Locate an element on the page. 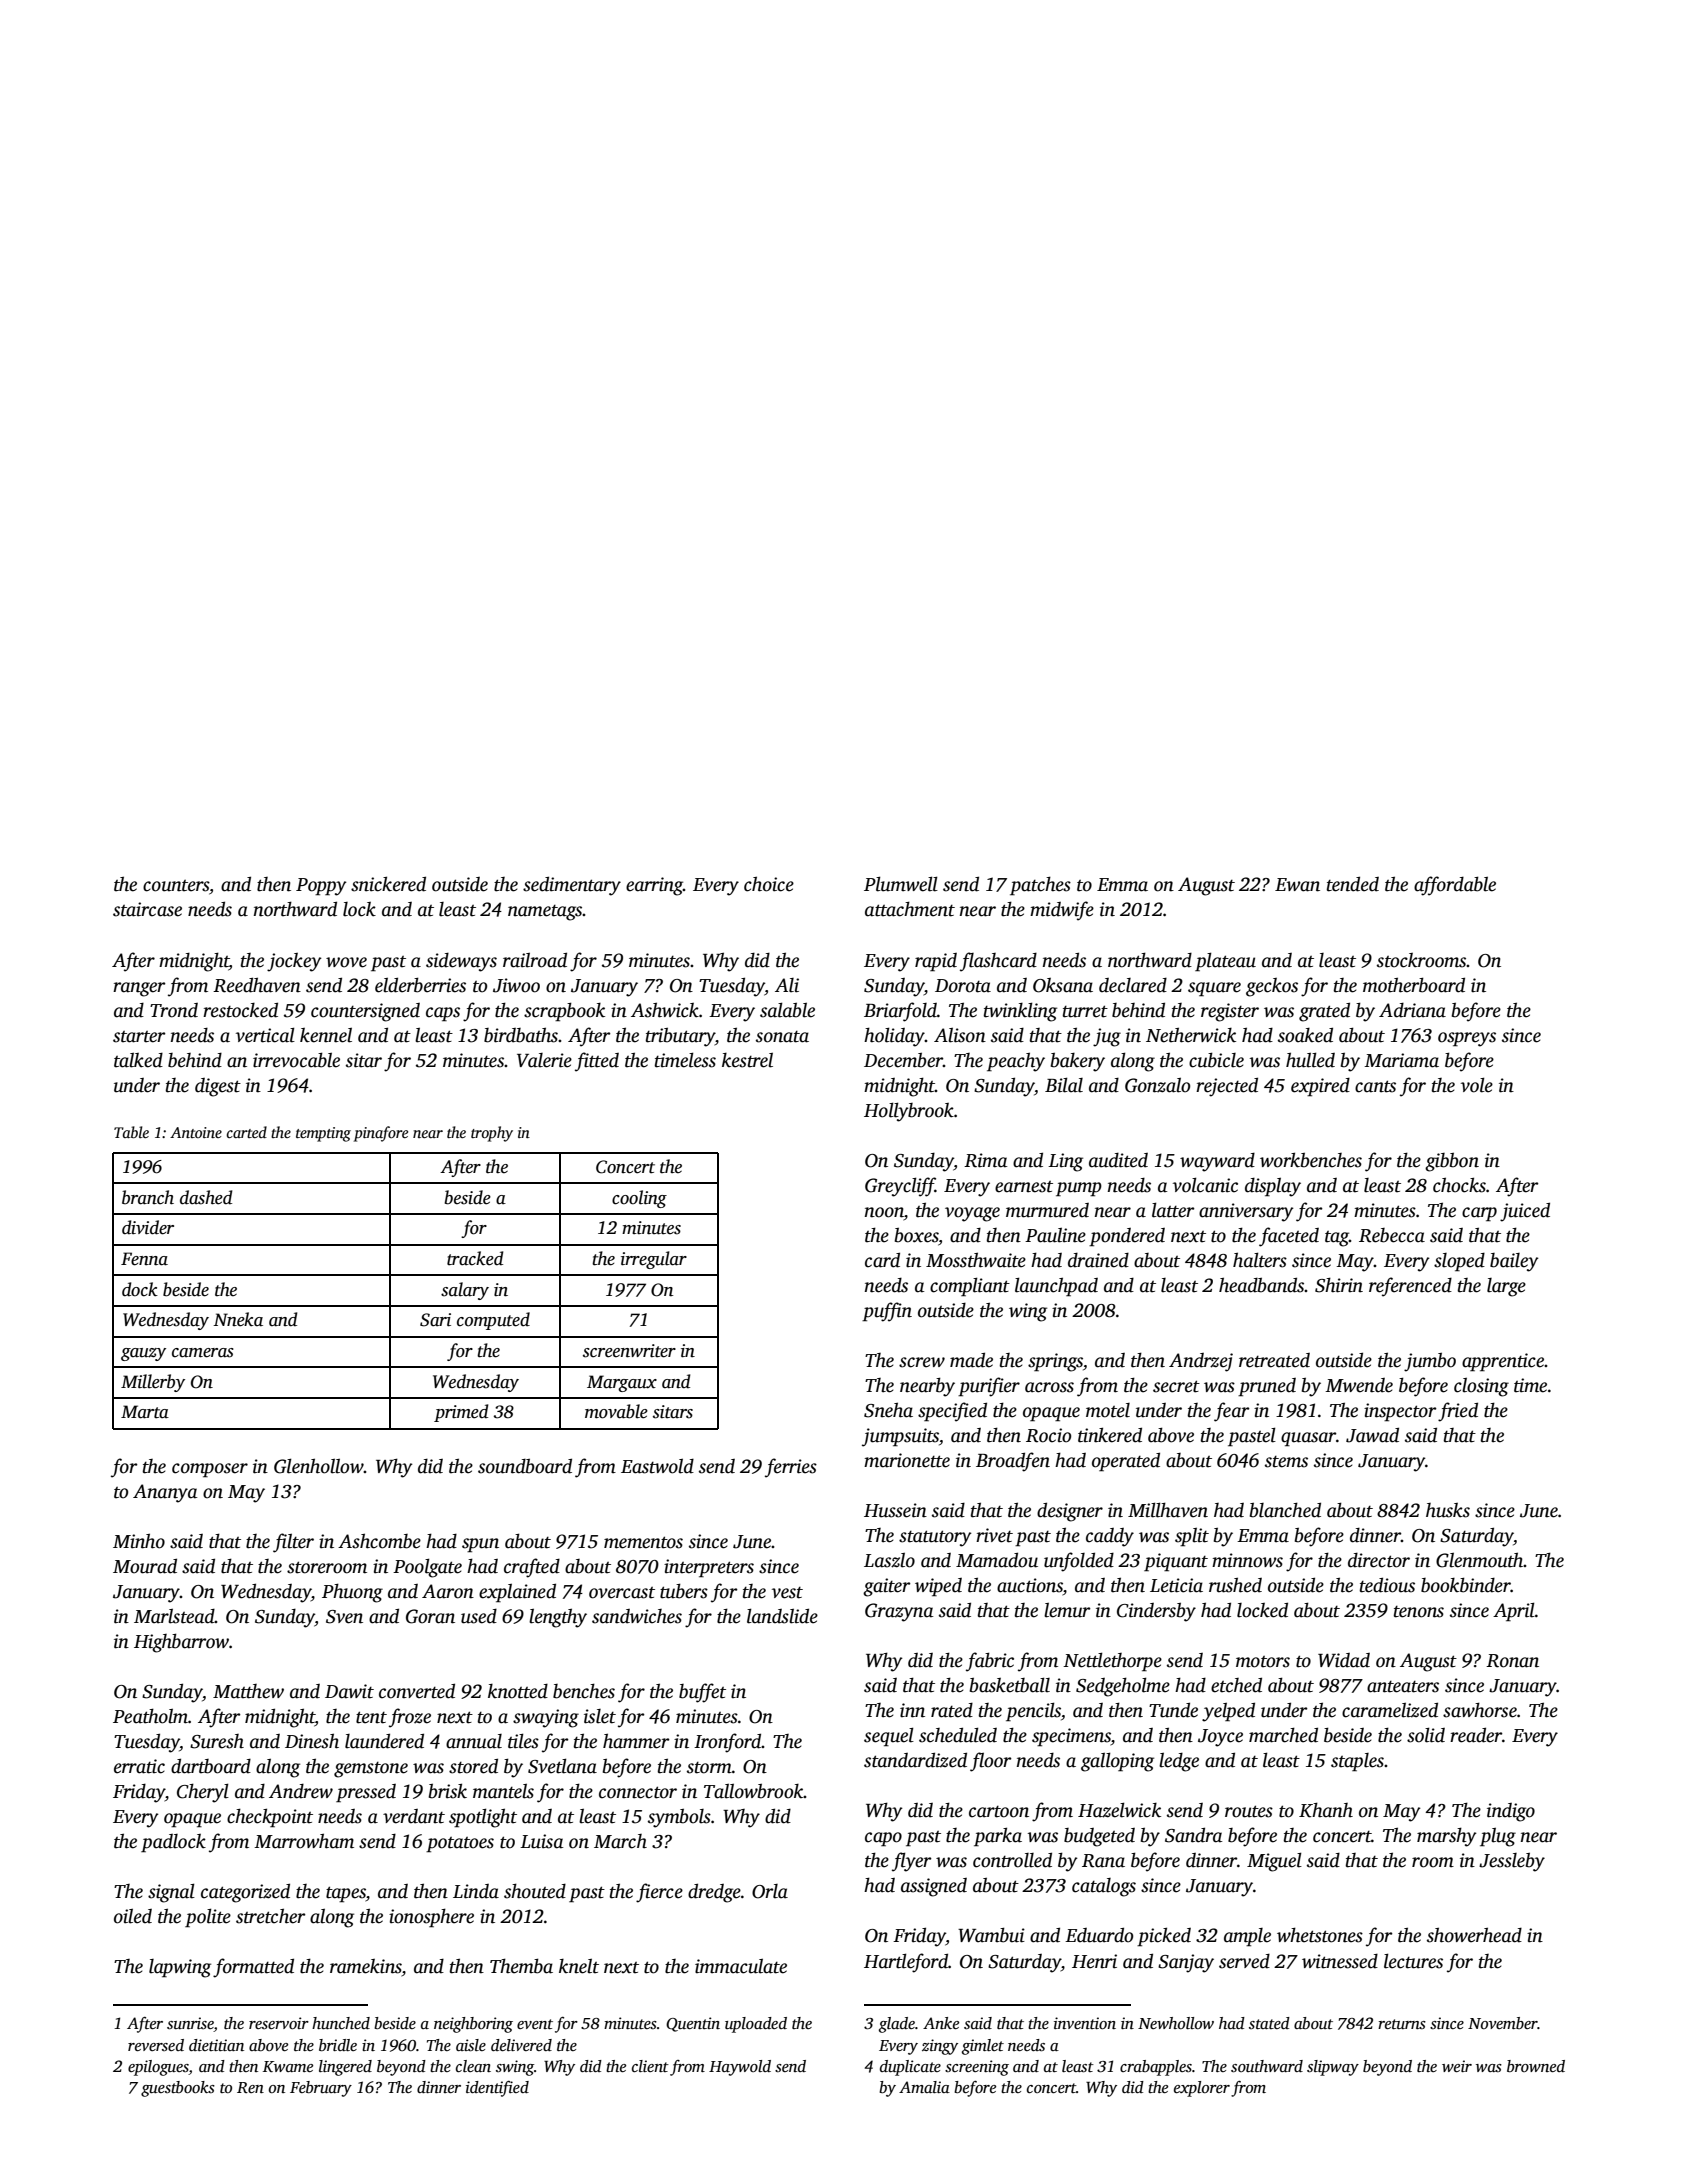 Image resolution: width=1683 pixels, height=2178 pixels. identified is located at coordinates (497, 2089).
